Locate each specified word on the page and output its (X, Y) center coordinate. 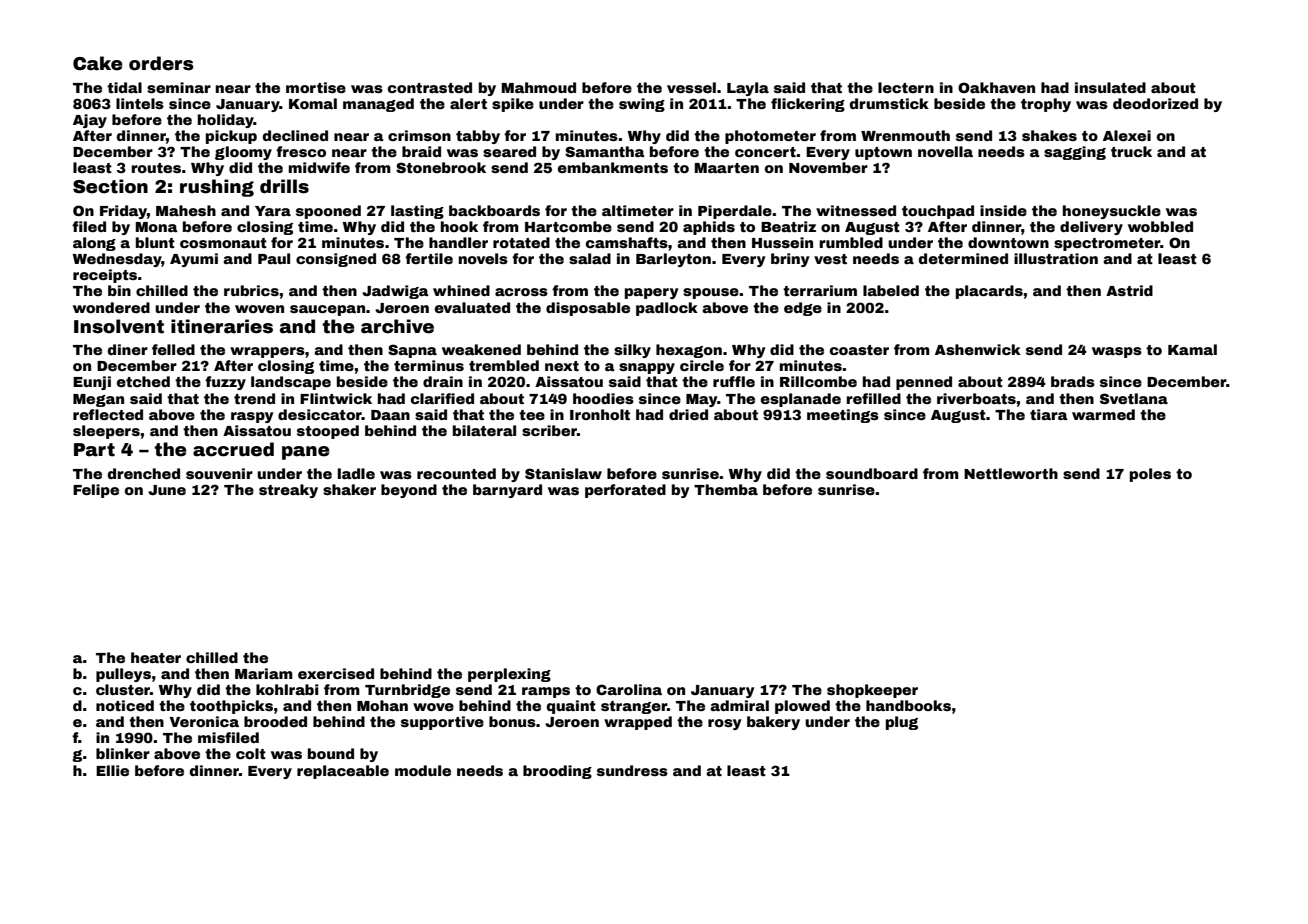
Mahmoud (539, 87)
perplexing (509, 675)
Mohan (382, 705)
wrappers (267, 352)
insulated (1110, 87)
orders (161, 63)
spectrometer (1107, 244)
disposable (588, 309)
